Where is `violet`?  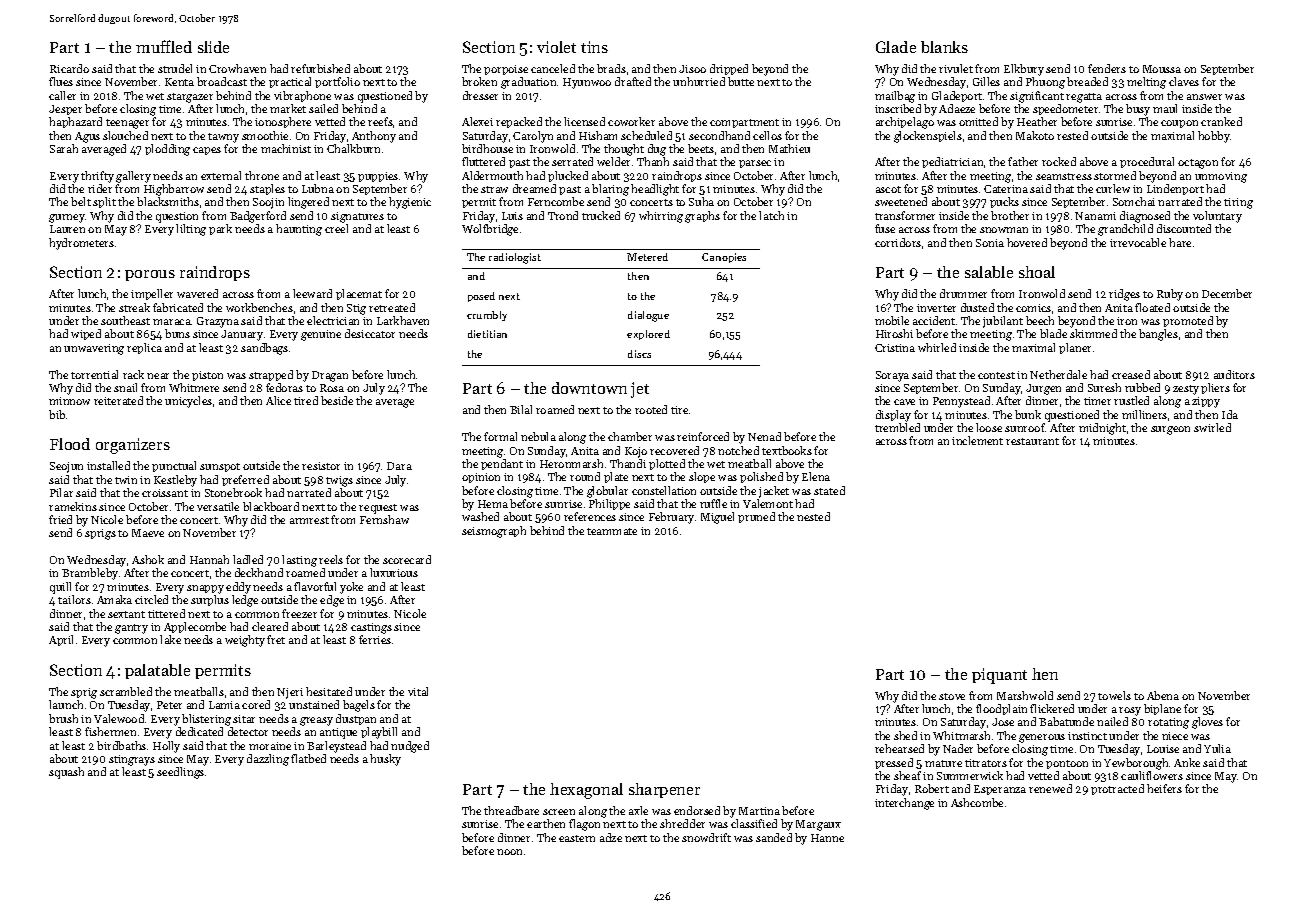 violet is located at coordinates (556, 47).
